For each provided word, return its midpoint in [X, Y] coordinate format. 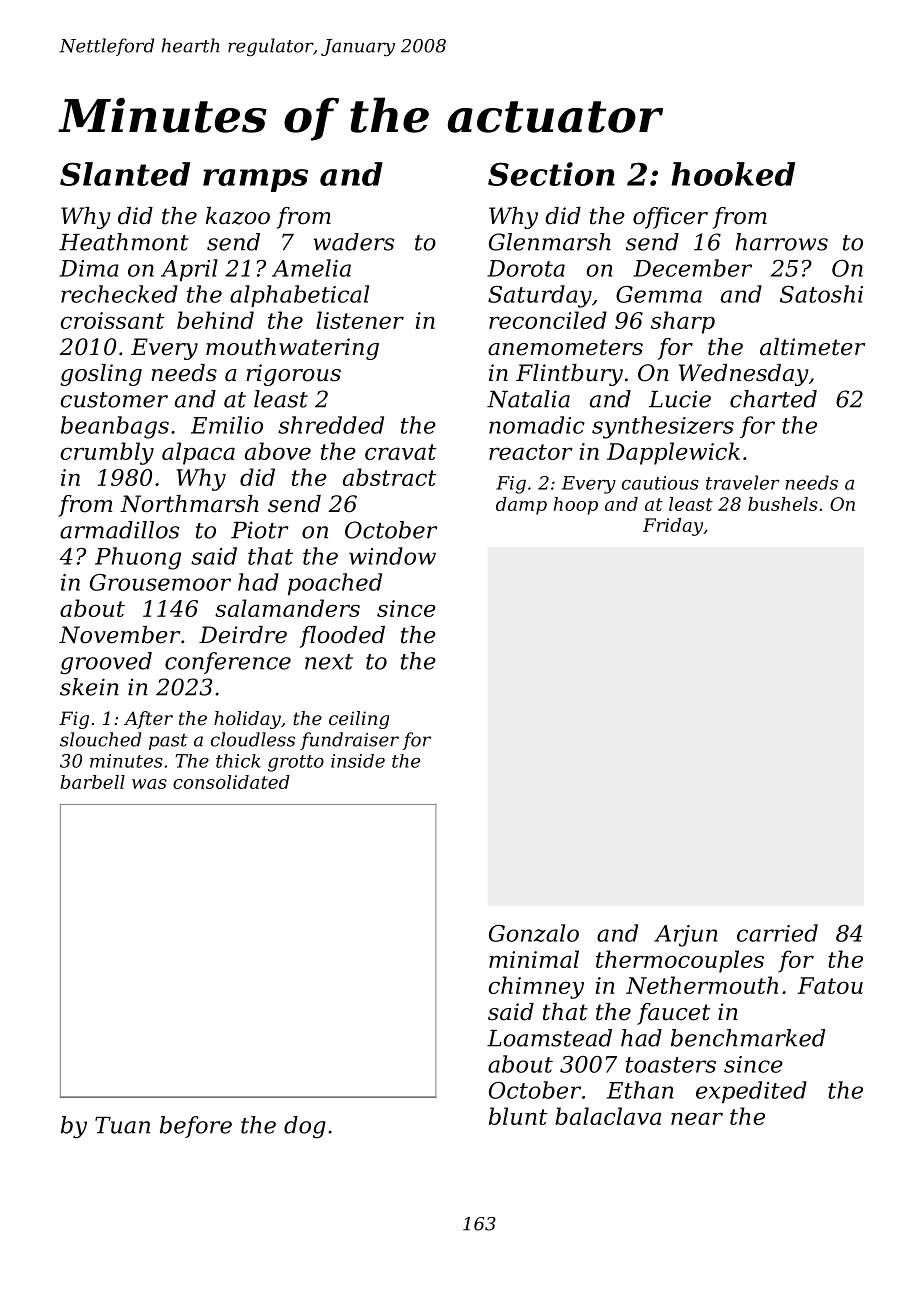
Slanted [125, 174]
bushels [783, 504]
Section [551, 174]
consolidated [231, 782]
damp [521, 506]
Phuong [138, 558]
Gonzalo [534, 933]
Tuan [122, 1125]
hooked [733, 174]
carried [777, 933]
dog [305, 1127]
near [697, 1118]
